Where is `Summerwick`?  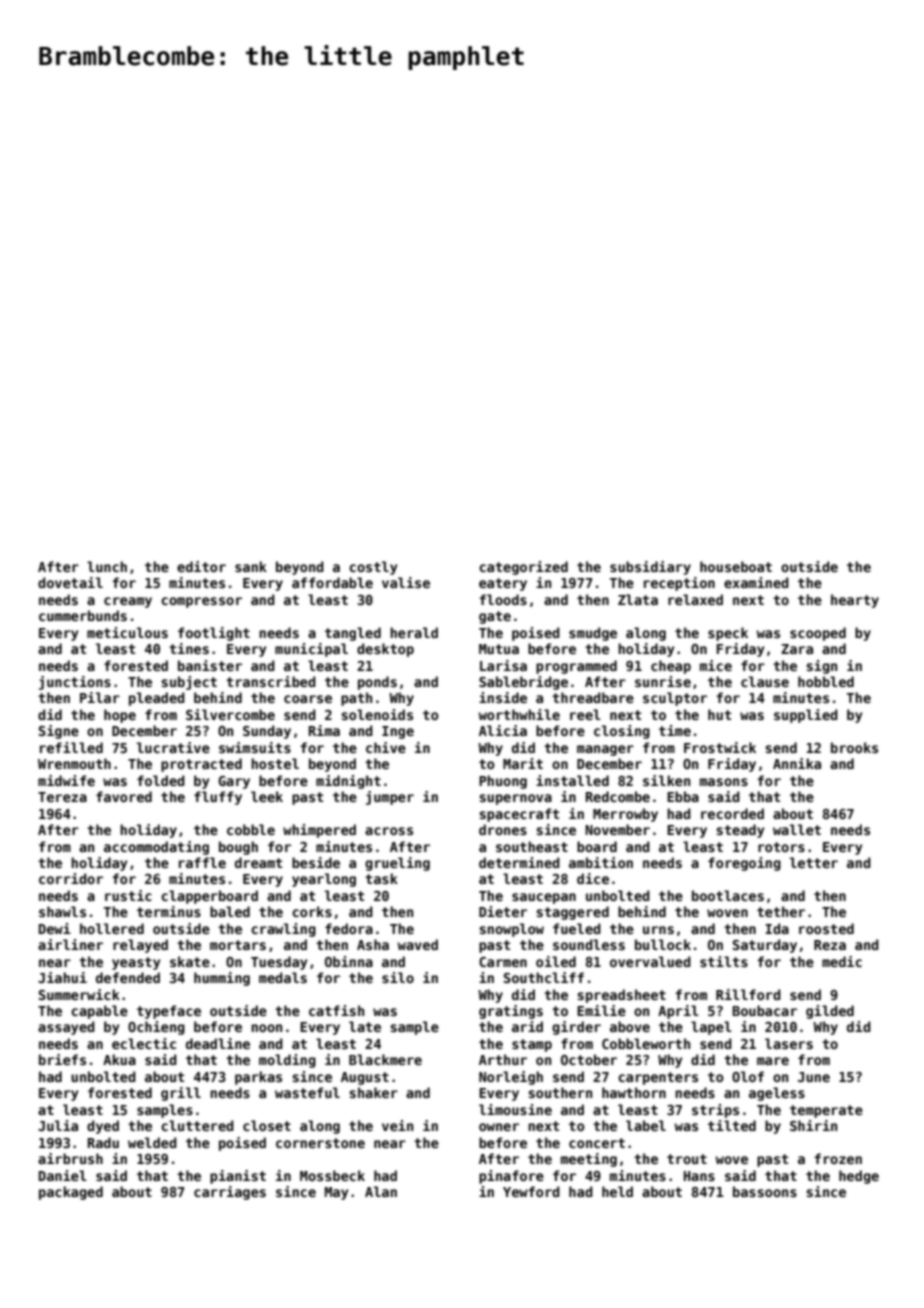 Summerwick is located at coordinates (79, 994).
